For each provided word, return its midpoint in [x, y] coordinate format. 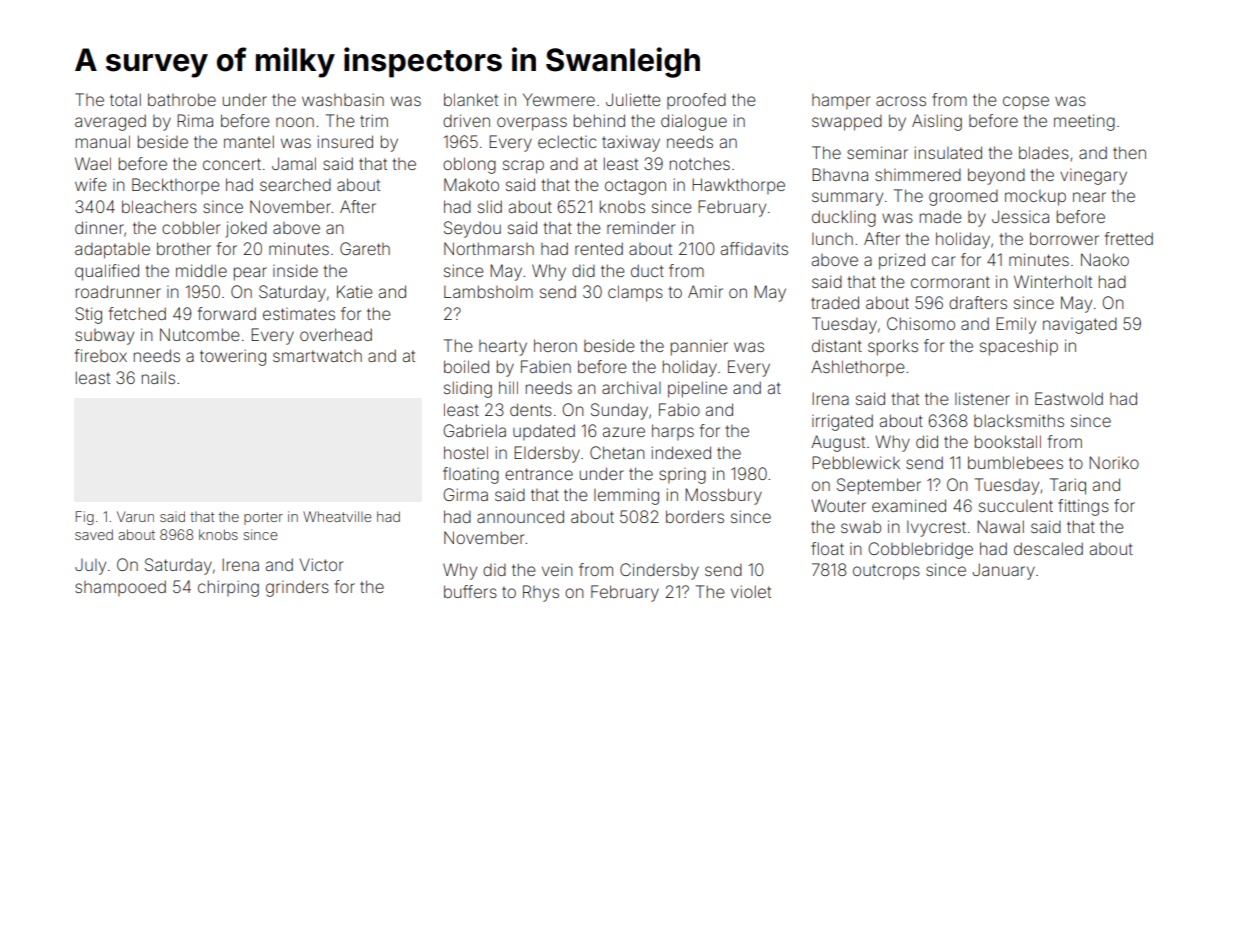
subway [104, 337]
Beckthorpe [176, 186]
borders [695, 516]
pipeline [697, 389]
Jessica [1020, 216]
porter [263, 518]
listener [982, 398]
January [1004, 571]
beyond [996, 176]
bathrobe [182, 99]
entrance [539, 474]
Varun [135, 516]
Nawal [1000, 526]
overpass [532, 124]
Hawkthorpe [738, 186]
